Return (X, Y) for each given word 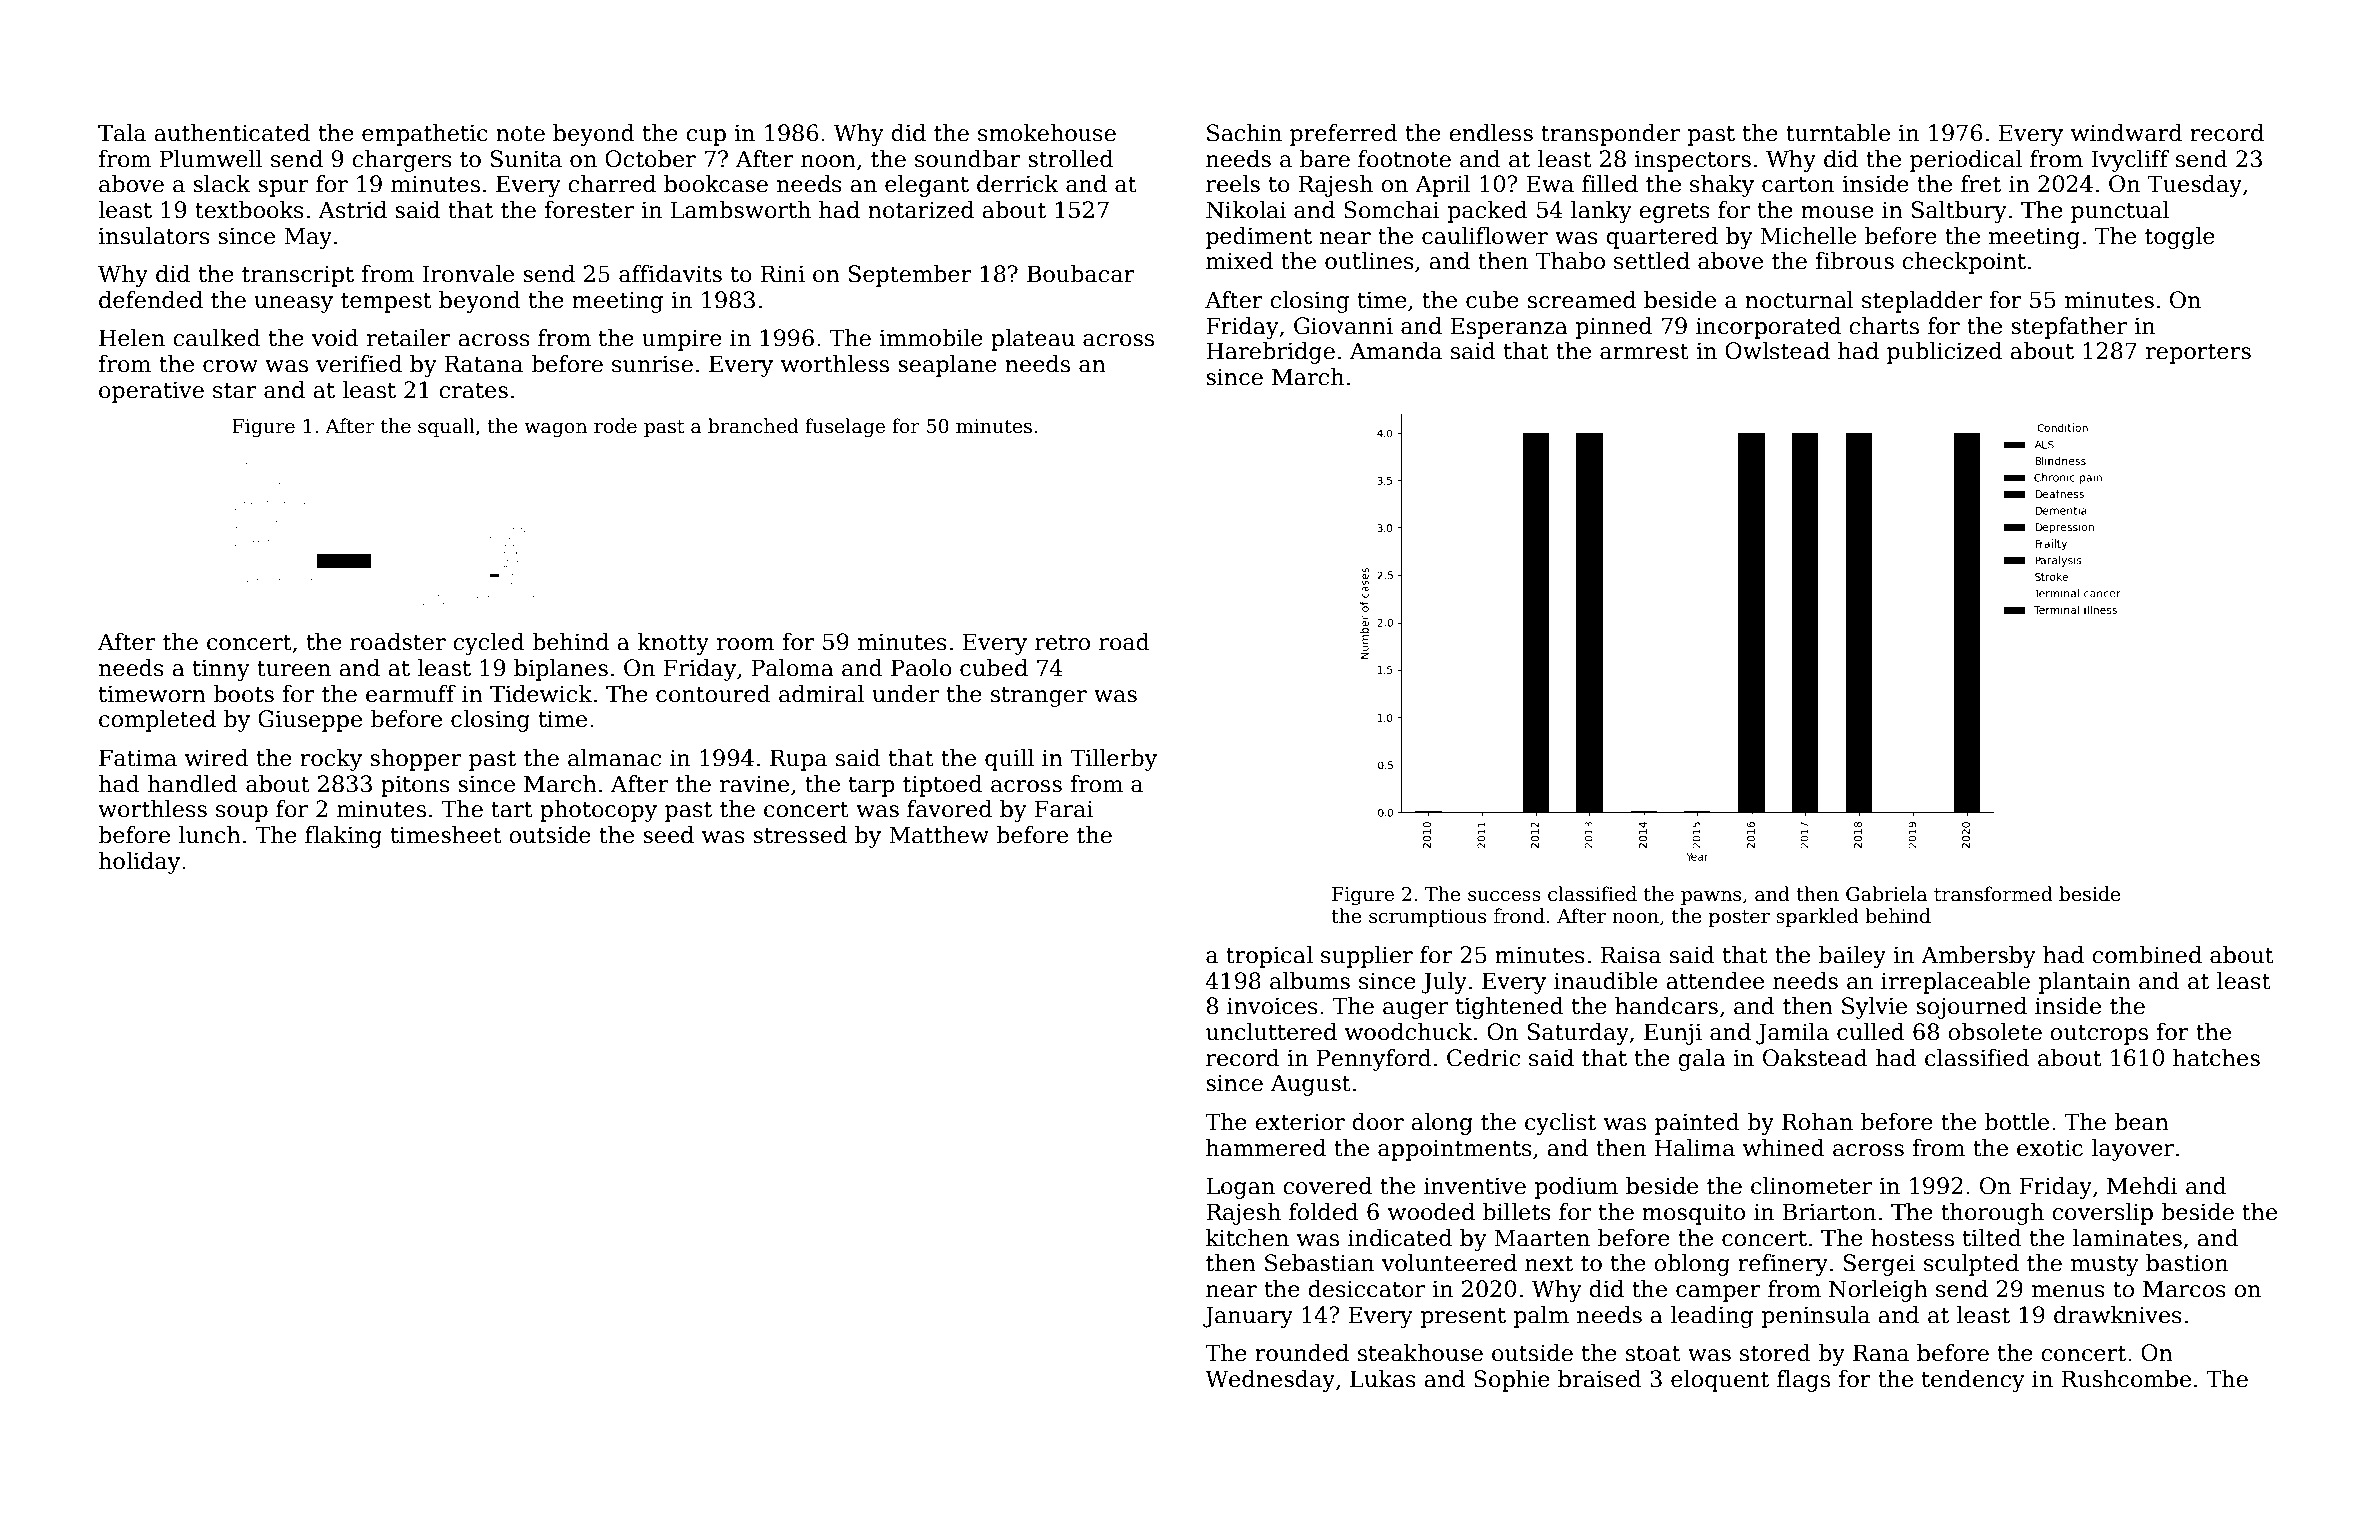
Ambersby (1978, 957)
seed (668, 835)
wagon (555, 430)
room (746, 644)
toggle (2180, 238)
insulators (154, 236)
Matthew (939, 835)
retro (1062, 643)
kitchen (1247, 1238)
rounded (1302, 1353)
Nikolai (1246, 210)
